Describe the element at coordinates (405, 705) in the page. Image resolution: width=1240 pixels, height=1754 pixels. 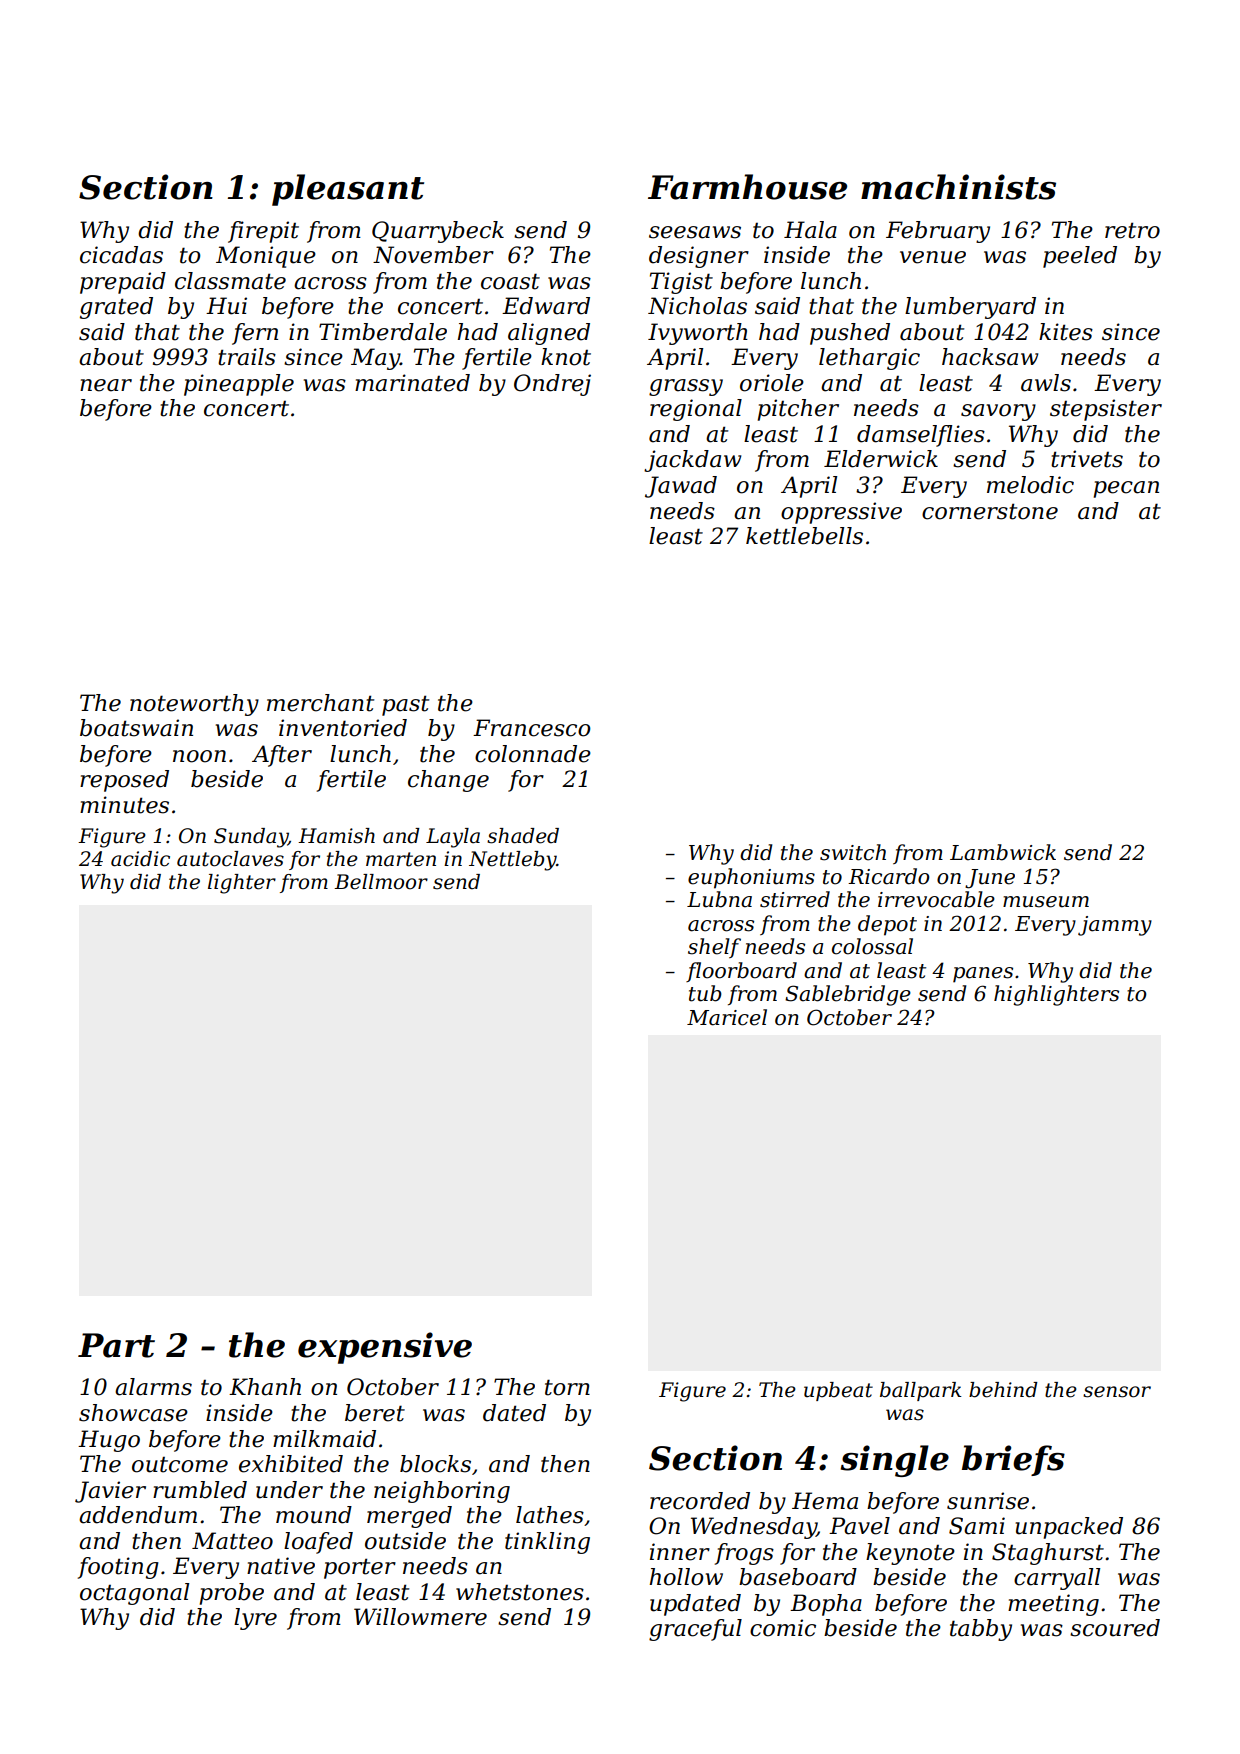
I see `past` at that location.
